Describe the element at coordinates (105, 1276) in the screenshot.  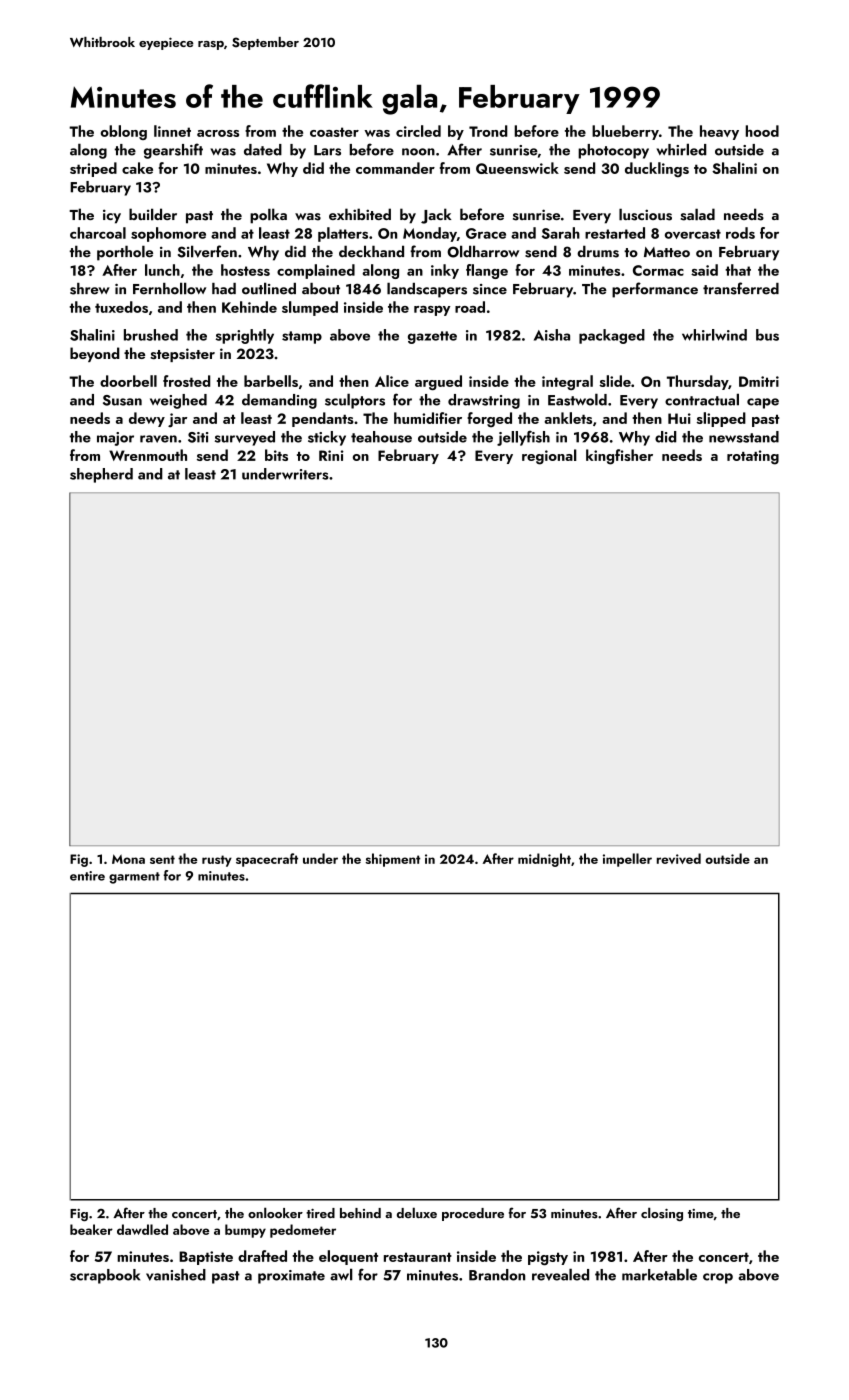
I see `scrapbook` at that location.
